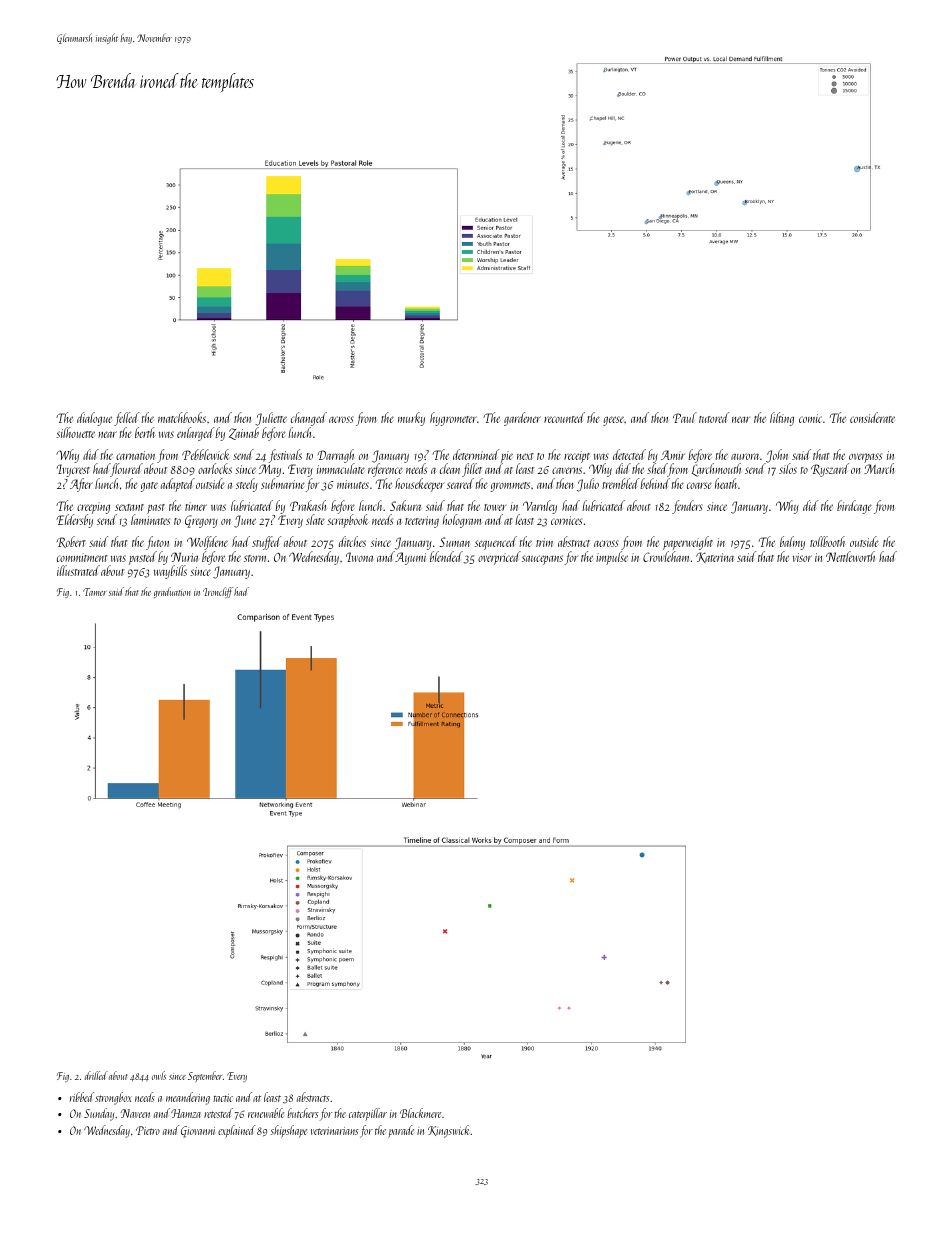 Image resolution: width=952 pixels, height=1233 pixels. Describe the element at coordinates (172, 592) in the screenshot. I see `graduation` at that location.
